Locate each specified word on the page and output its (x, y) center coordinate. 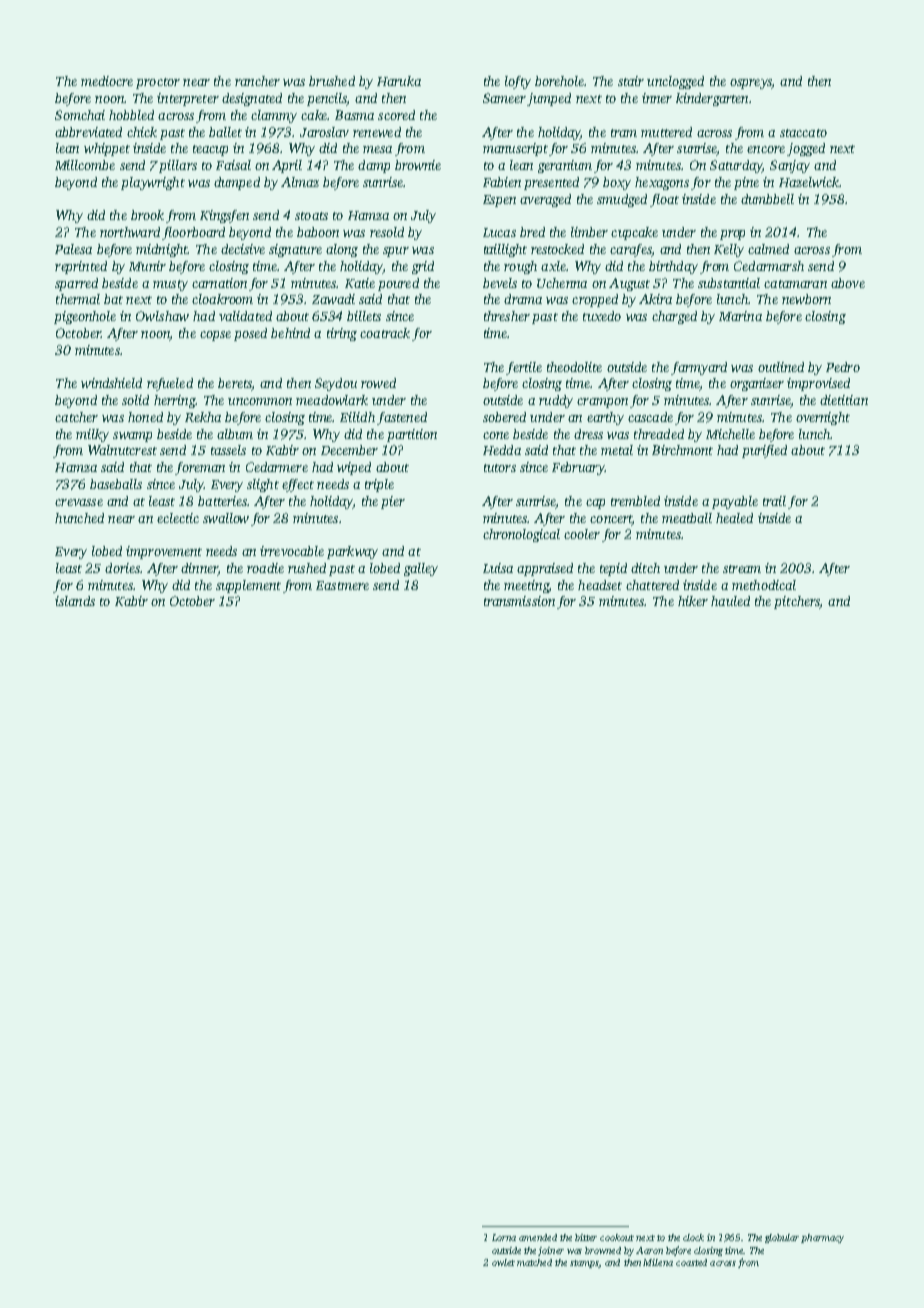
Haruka (399, 81)
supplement (248, 586)
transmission (519, 601)
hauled (730, 601)
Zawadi (333, 299)
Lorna (504, 1237)
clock (693, 1237)
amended (538, 1237)
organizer (757, 384)
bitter (586, 1237)
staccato (803, 133)
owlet (503, 1262)
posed (250, 334)
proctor (158, 83)
